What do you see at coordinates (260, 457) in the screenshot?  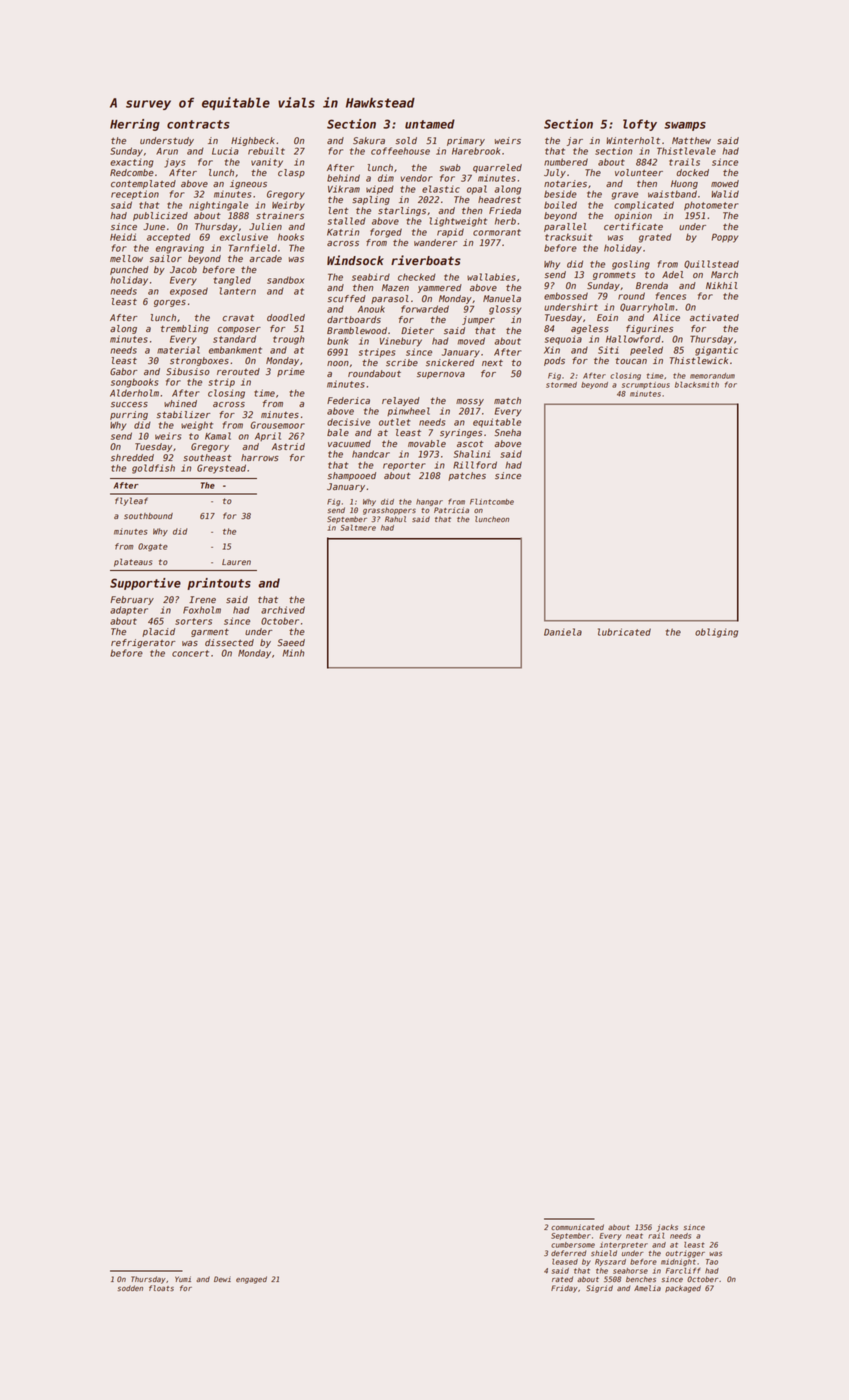 I see `harrows` at bounding box center [260, 457].
